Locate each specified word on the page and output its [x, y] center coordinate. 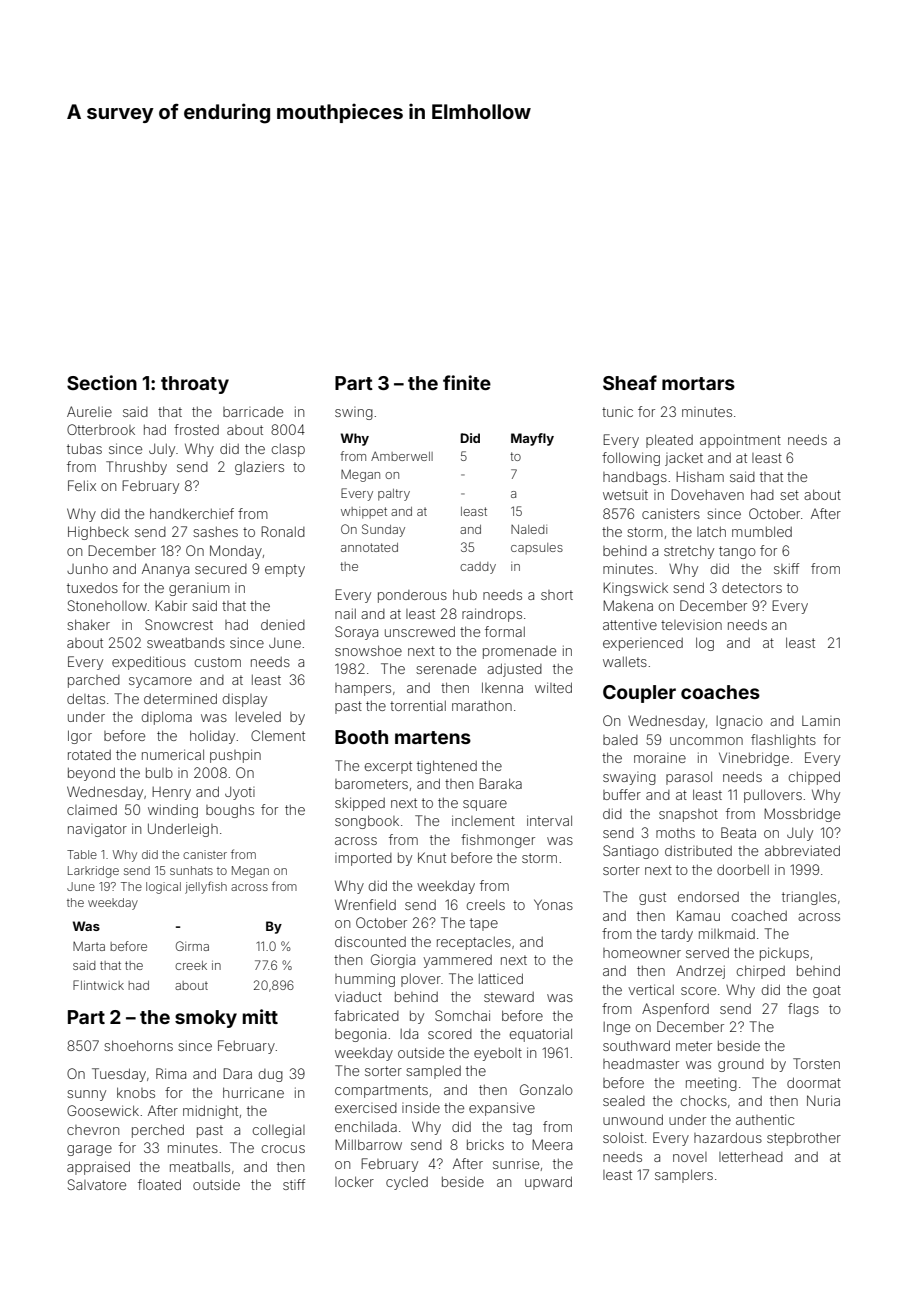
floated [159, 1184]
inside [421, 1107]
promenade [519, 652]
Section [102, 382]
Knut [432, 857]
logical [163, 888]
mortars [698, 383]
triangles [809, 898]
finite [467, 382]
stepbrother [804, 1139]
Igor [80, 737]
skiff [786, 568]
